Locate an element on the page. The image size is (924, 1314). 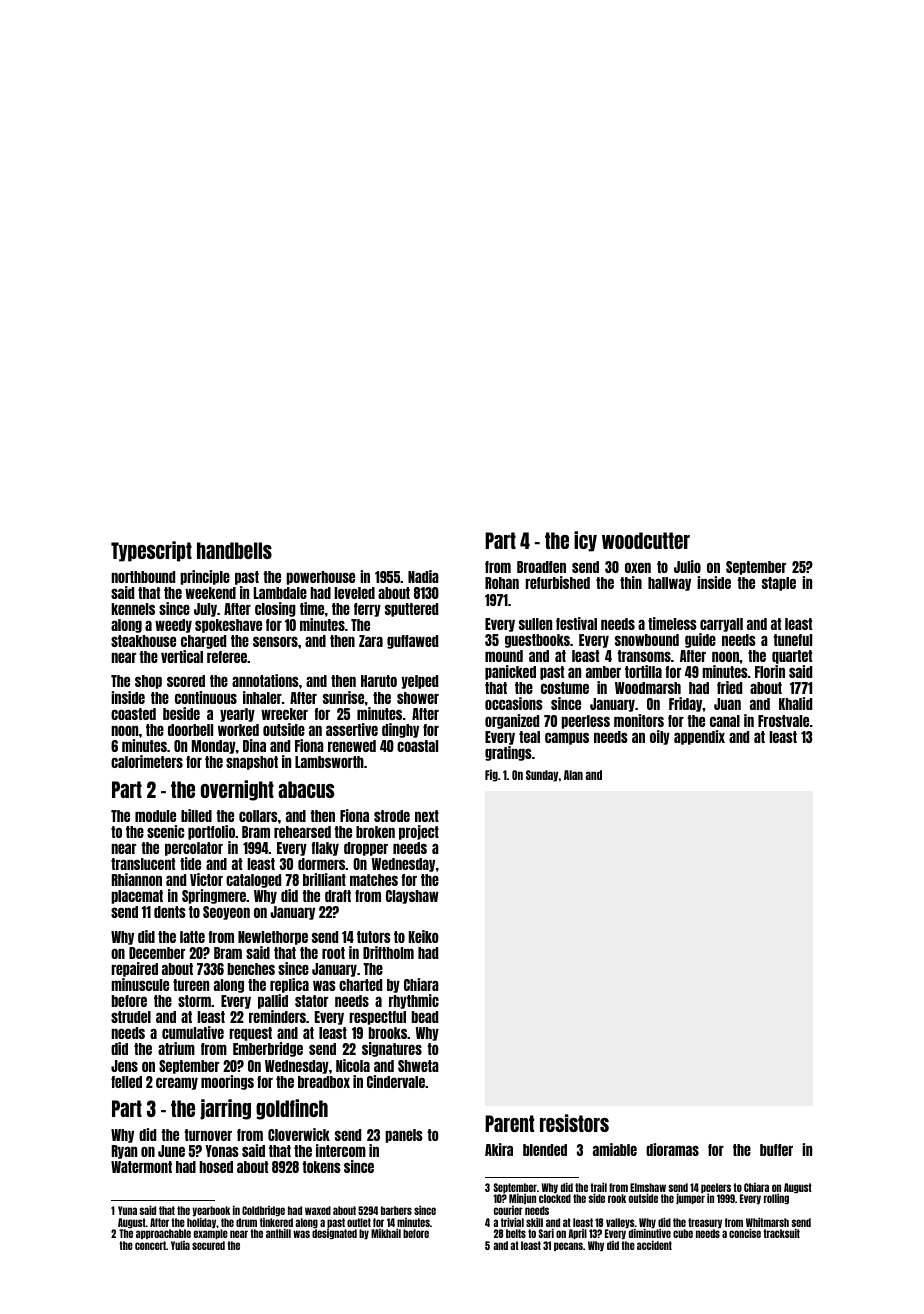
bead is located at coordinates (425, 1017).
